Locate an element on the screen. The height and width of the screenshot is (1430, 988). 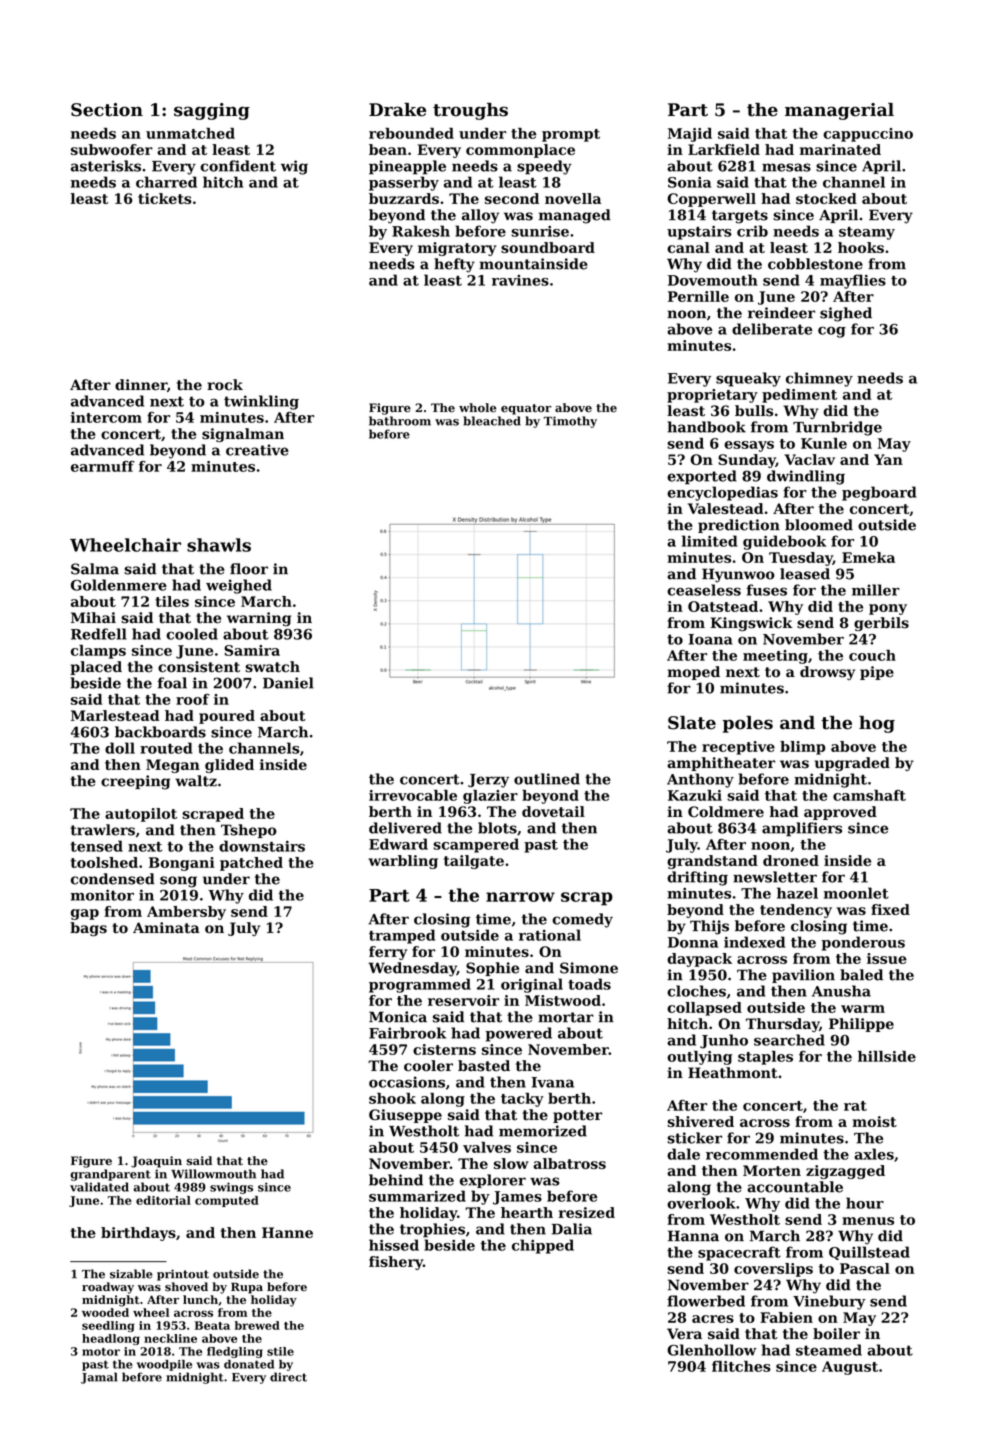
twinkling is located at coordinates (261, 402).
